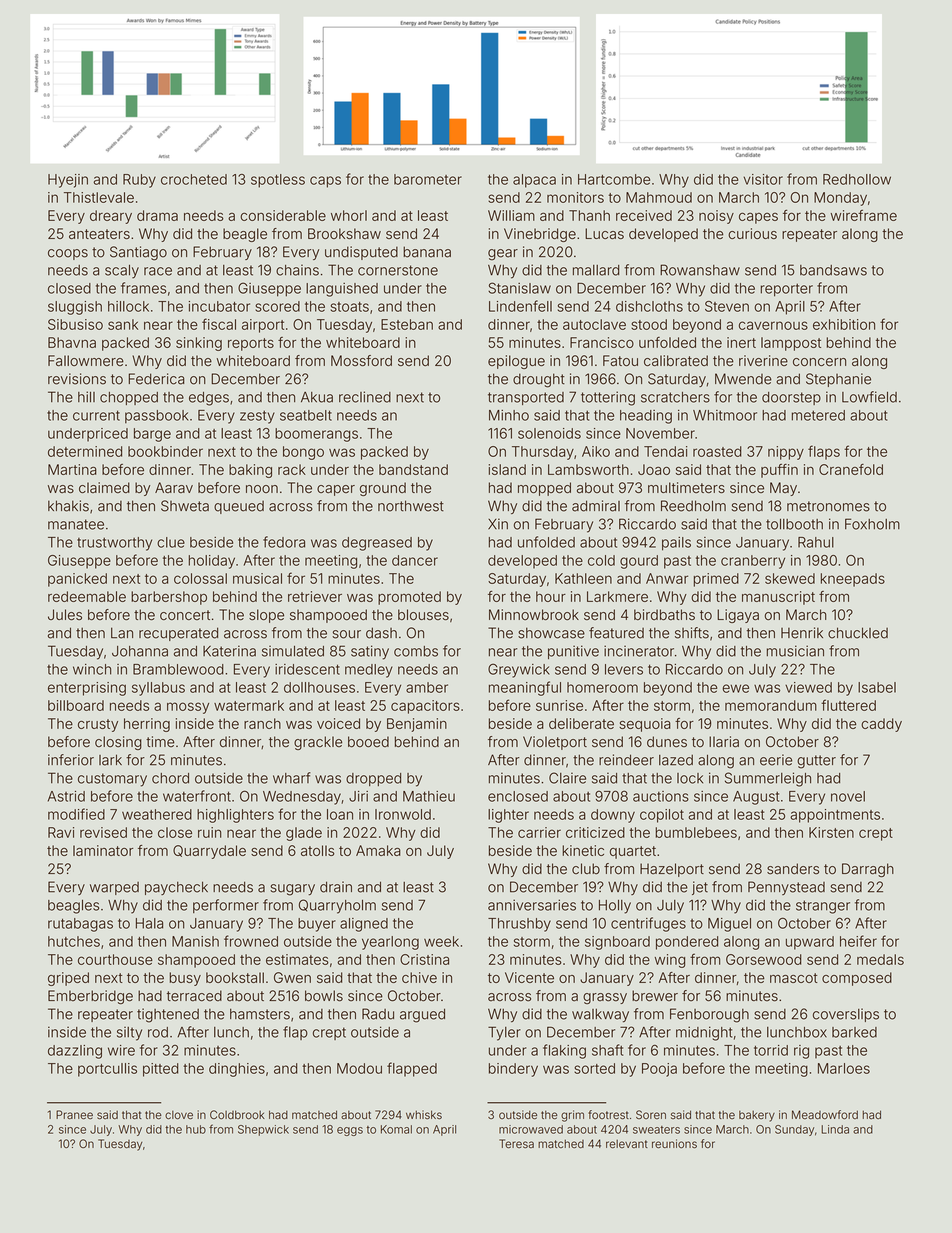  Describe the element at coordinates (197, 796) in the page. I see `waterfront` at that location.
